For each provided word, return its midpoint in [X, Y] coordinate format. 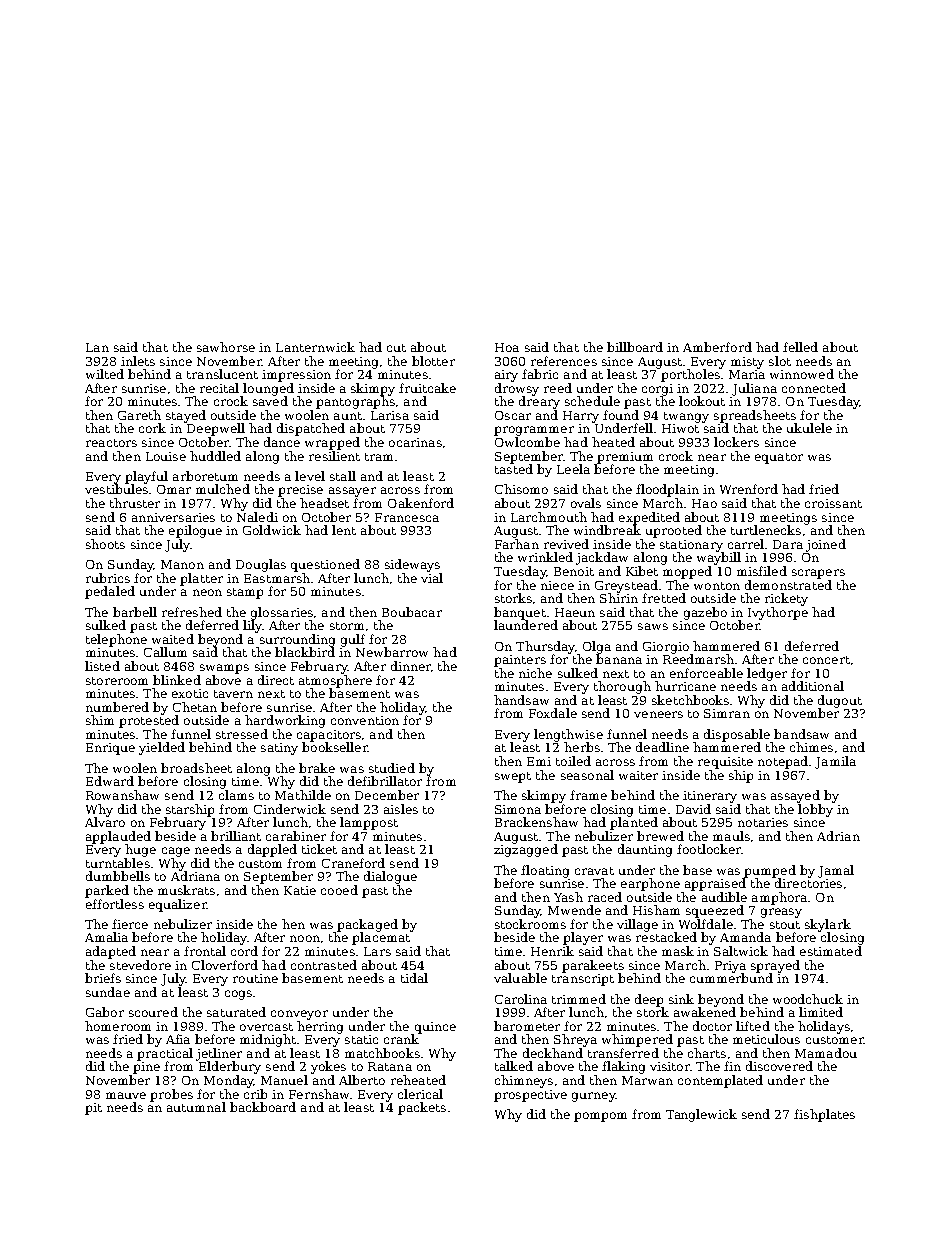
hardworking [285, 721]
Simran [727, 713]
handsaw [521, 700]
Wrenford [749, 489]
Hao [704, 503]
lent [344, 530]
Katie [300, 890]
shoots [105, 544]
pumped [770, 871]
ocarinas [415, 442]
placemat [381, 938]
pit [93, 1109]
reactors [111, 443]
